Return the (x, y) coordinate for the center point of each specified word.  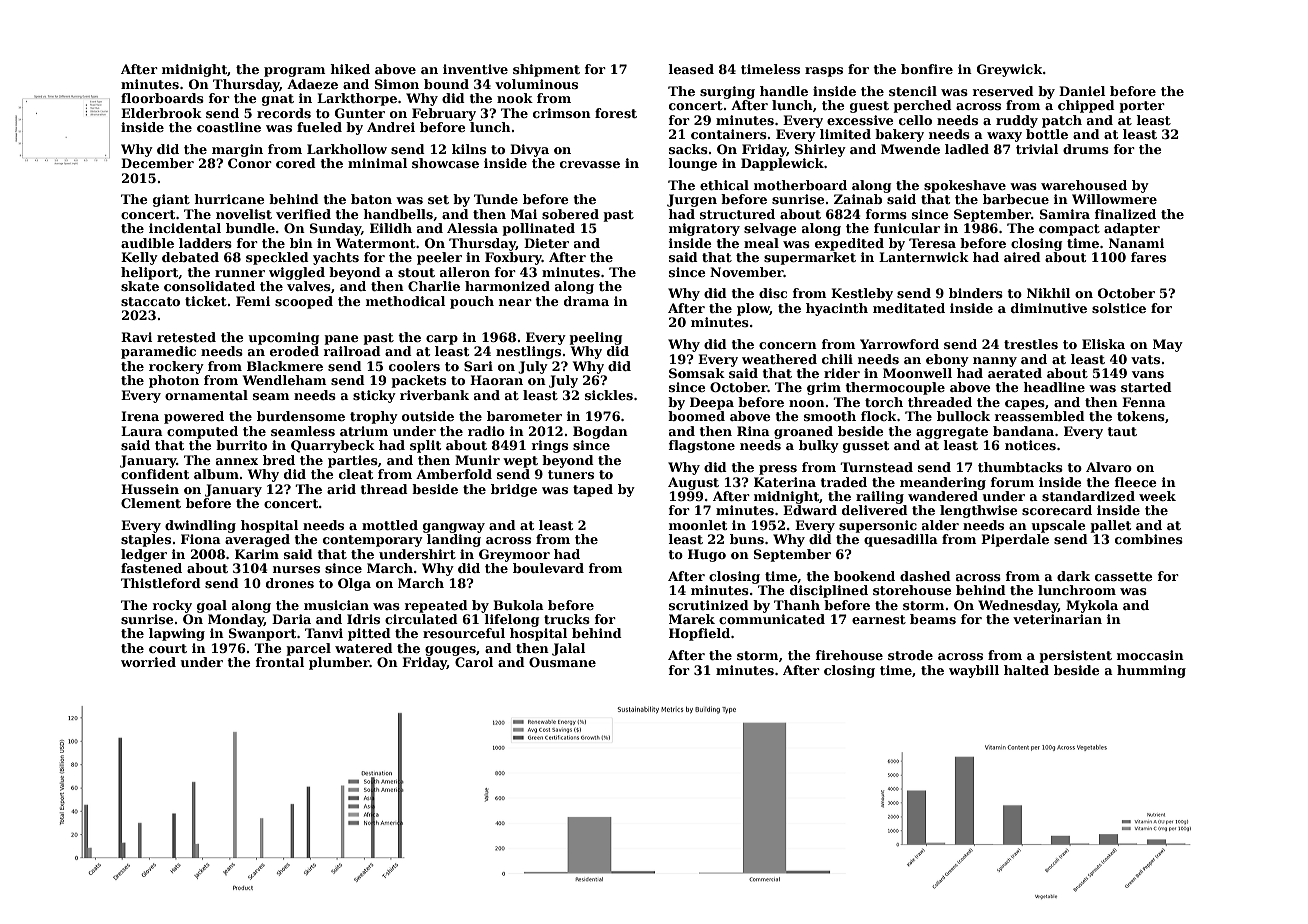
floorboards (162, 98)
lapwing (177, 634)
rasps (824, 72)
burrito (241, 445)
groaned (803, 432)
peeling (595, 338)
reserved (1003, 91)
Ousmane (562, 662)
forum (1012, 482)
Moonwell (917, 373)
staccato (150, 301)
